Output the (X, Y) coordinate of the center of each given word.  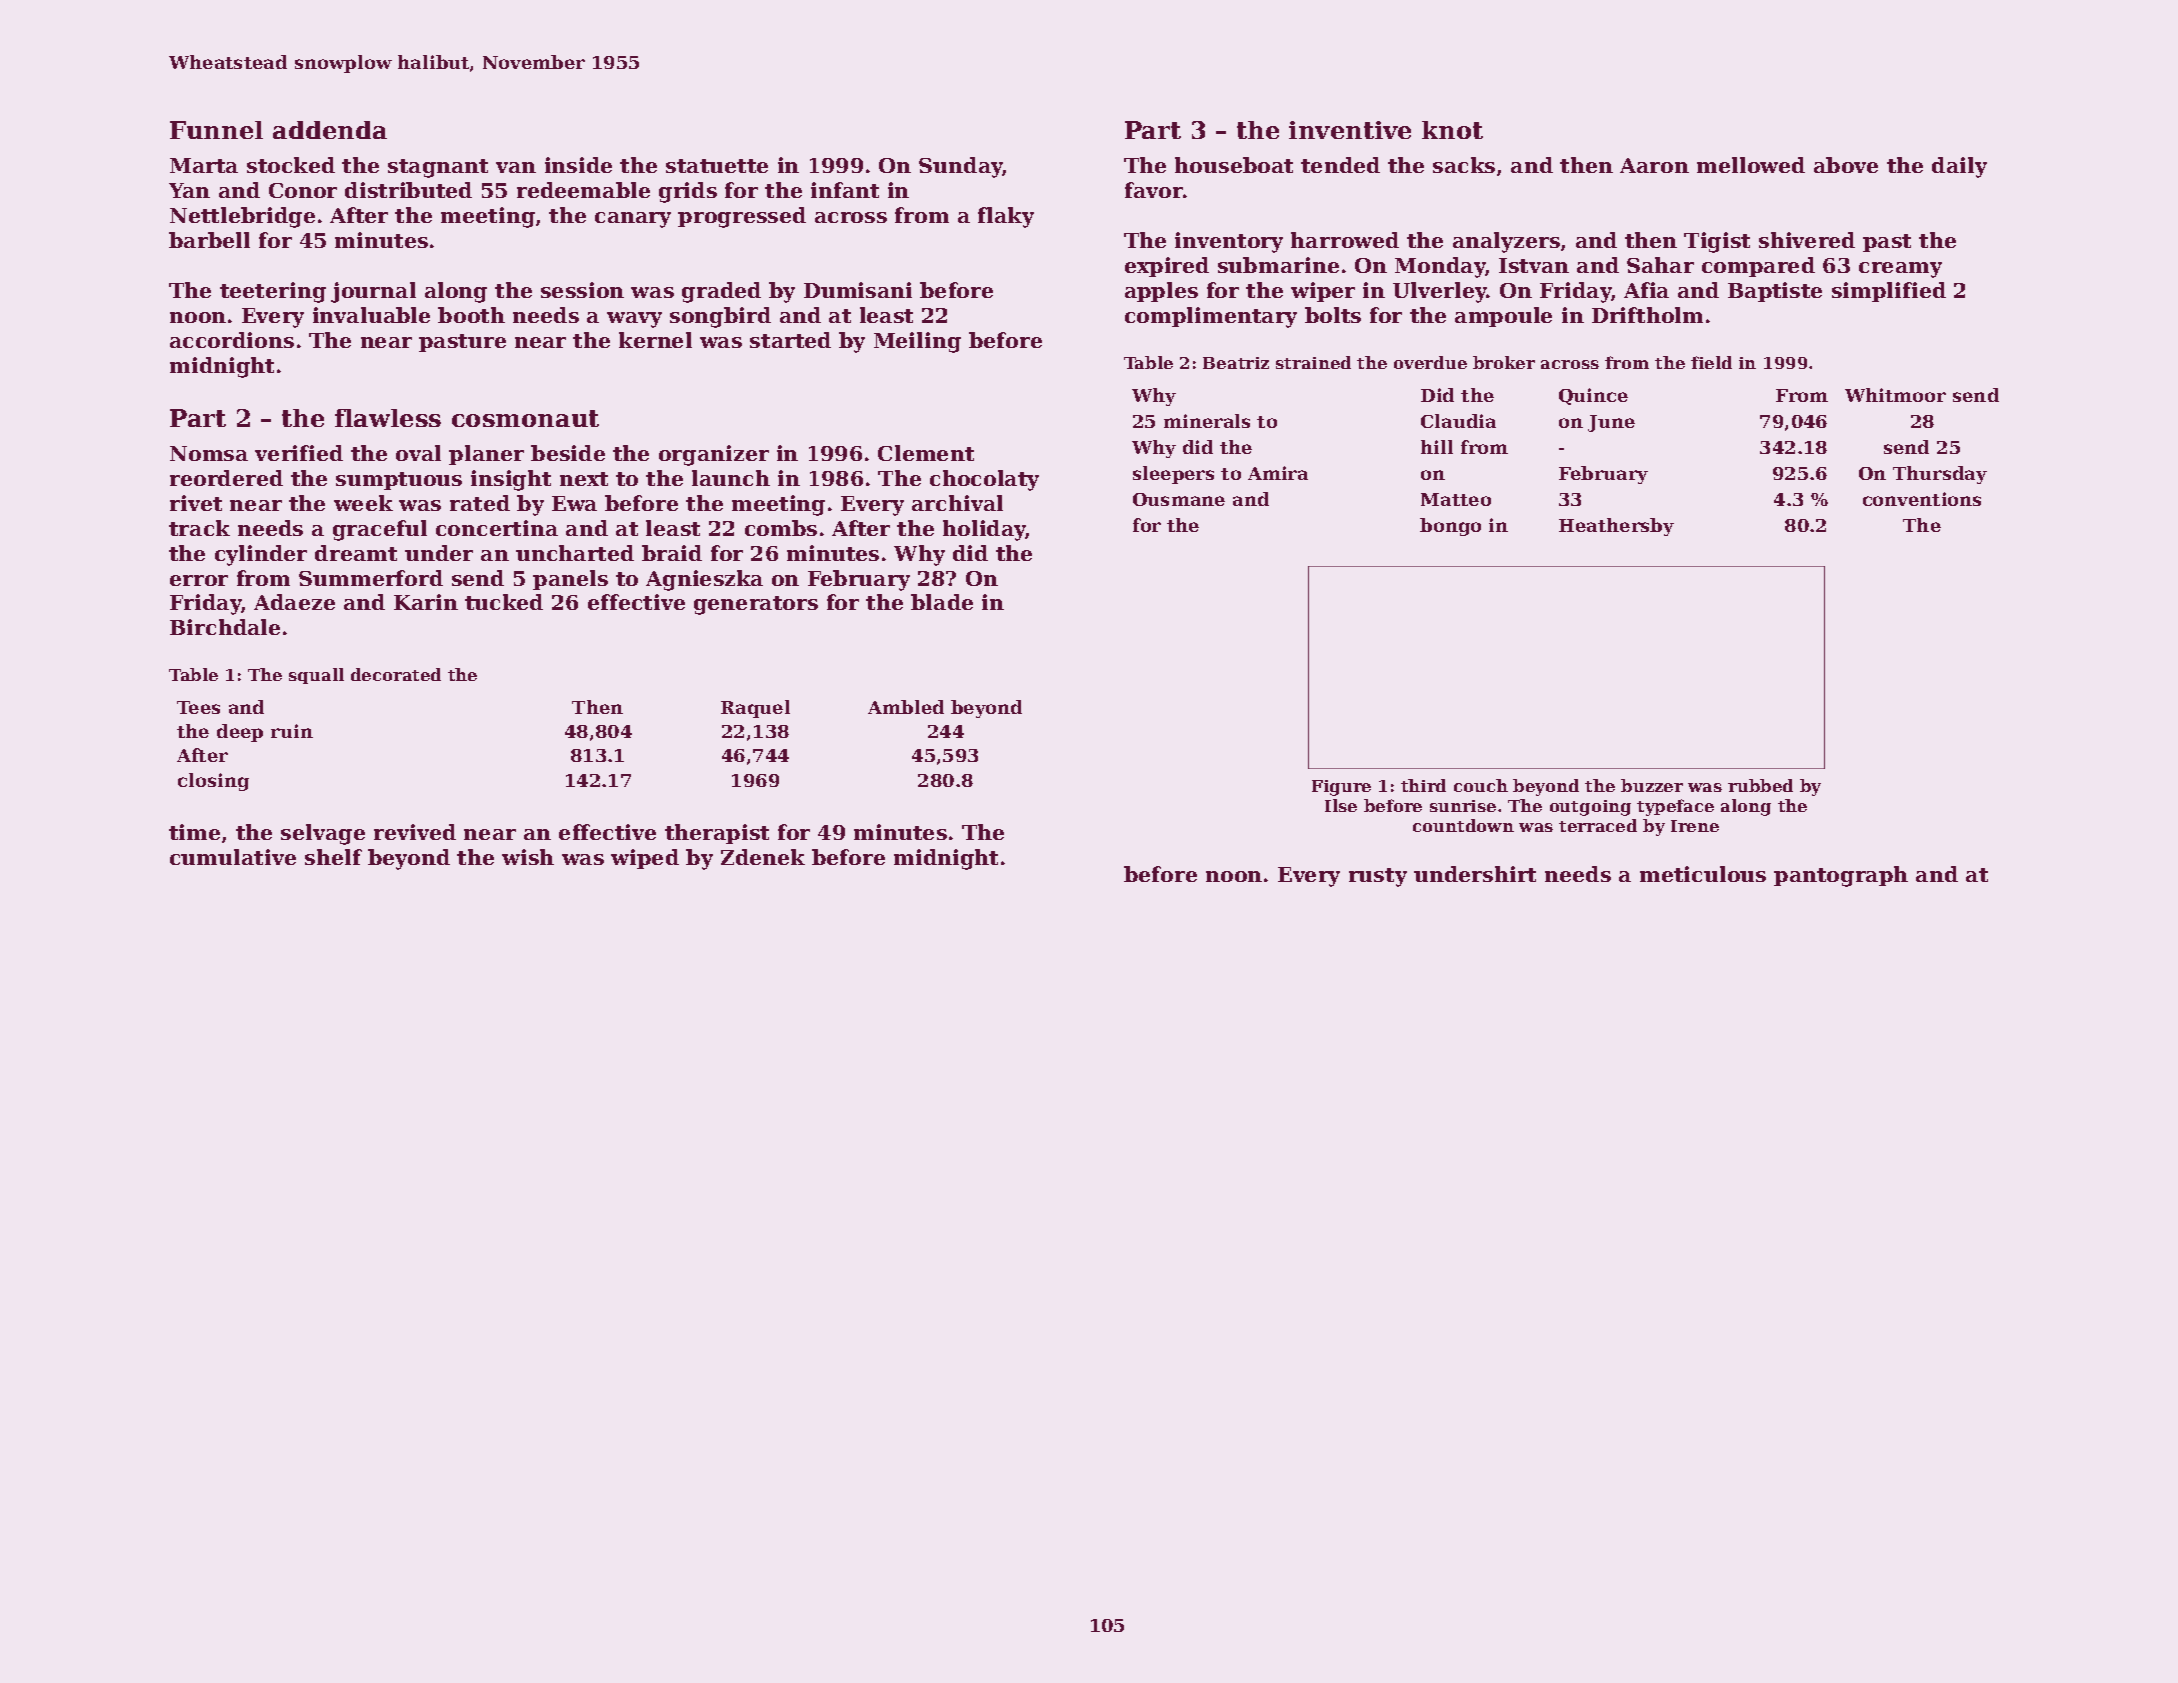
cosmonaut (525, 418)
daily (1959, 167)
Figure (1341, 788)
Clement (926, 453)
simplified (1889, 292)
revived (415, 832)
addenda (330, 130)
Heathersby (1616, 527)
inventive (1350, 130)
